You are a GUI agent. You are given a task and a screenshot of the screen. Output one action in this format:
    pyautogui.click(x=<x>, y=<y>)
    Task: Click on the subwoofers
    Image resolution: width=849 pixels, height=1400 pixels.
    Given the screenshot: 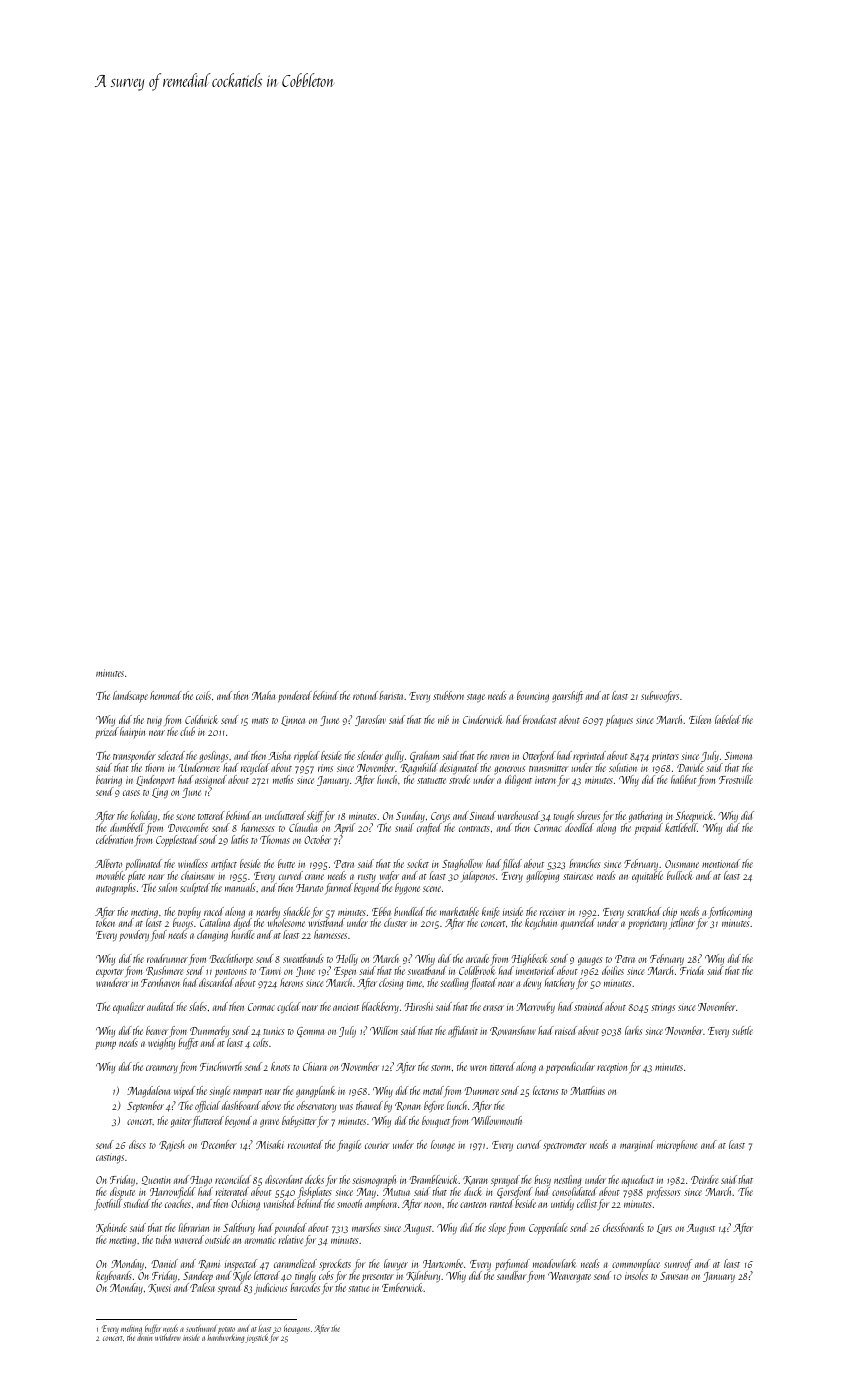 What is the action you would take?
    pyautogui.click(x=660, y=696)
